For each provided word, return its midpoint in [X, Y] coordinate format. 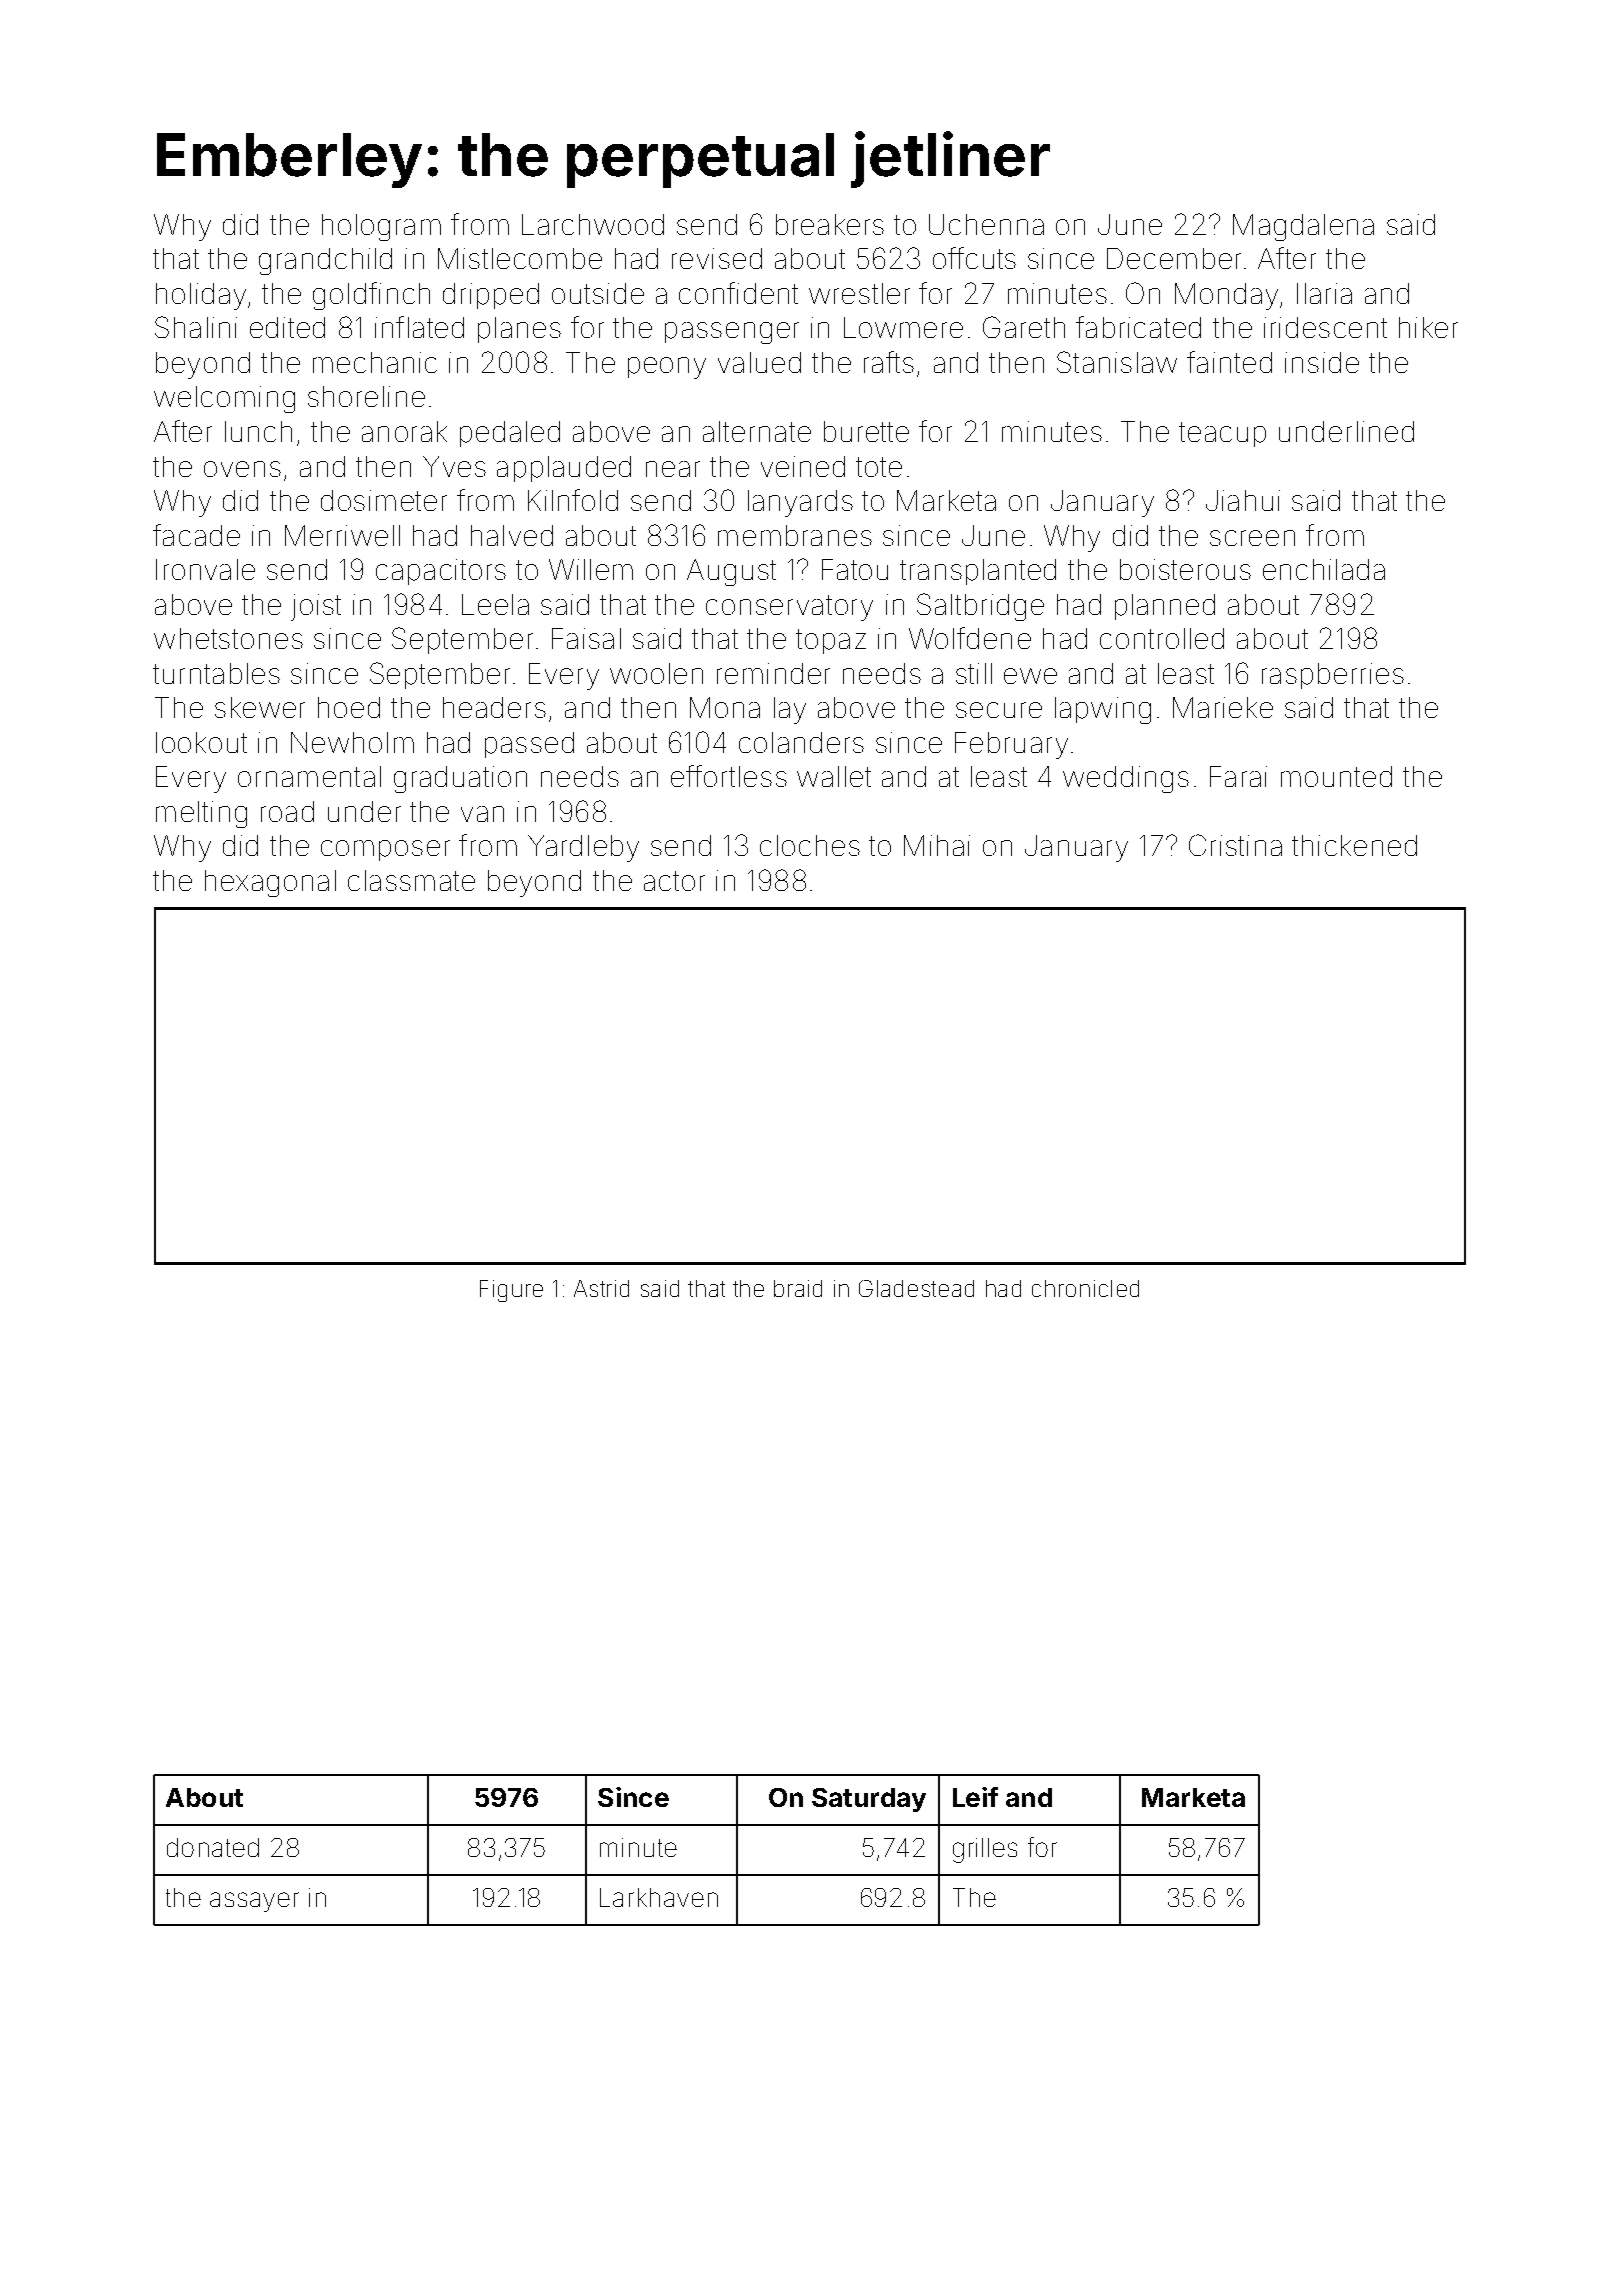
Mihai [937, 845]
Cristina [1235, 845]
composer [385, 850]
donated [213, 1847]
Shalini [196, 327]
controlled [1162, 638]
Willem [591, 569]
